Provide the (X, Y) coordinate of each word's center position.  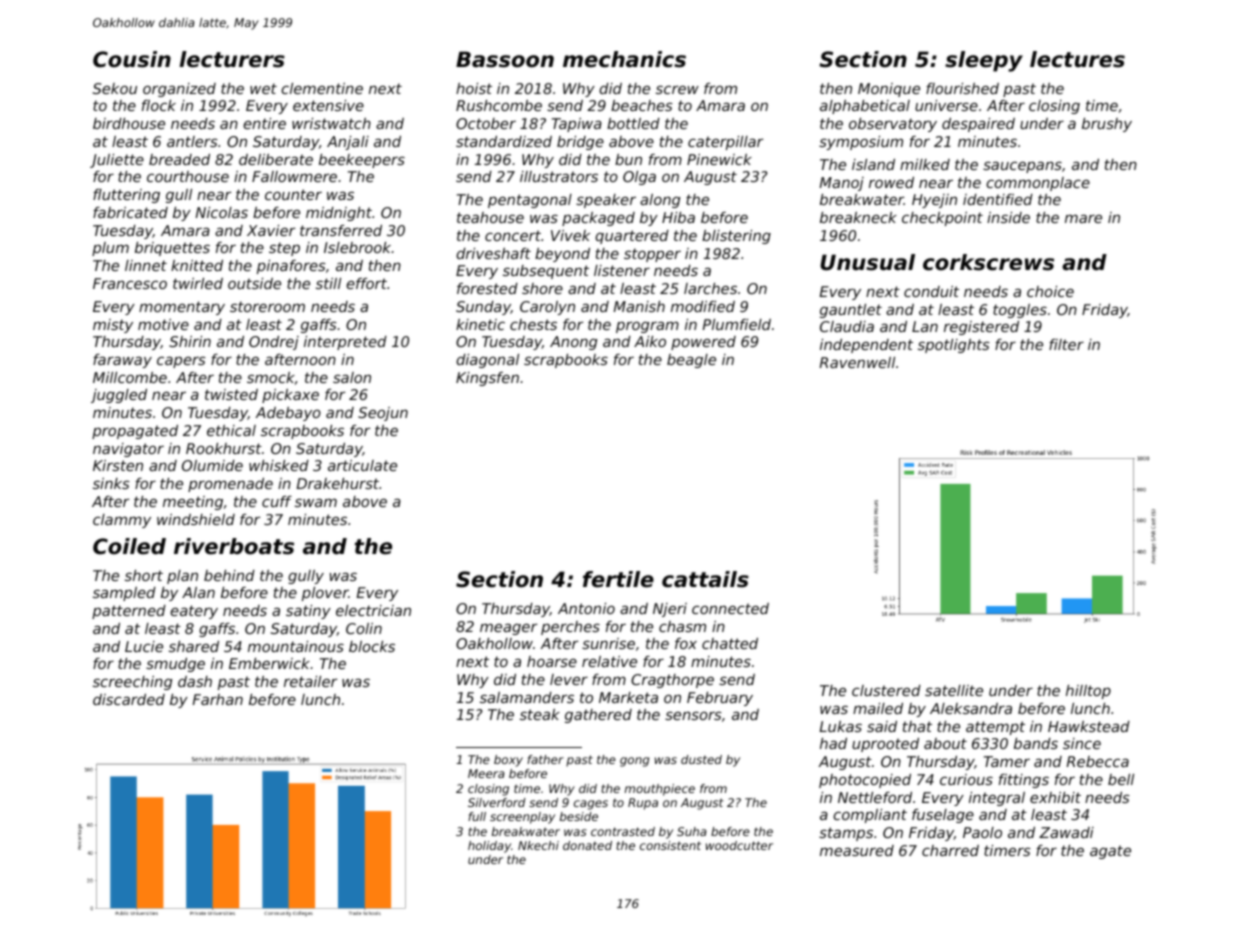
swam (316, 502)
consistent (670, 845)
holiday (489, 847)
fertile (618, 579)
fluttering (126, 196)
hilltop (1088, 692)
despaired (978, 125)
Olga (639, 178)
